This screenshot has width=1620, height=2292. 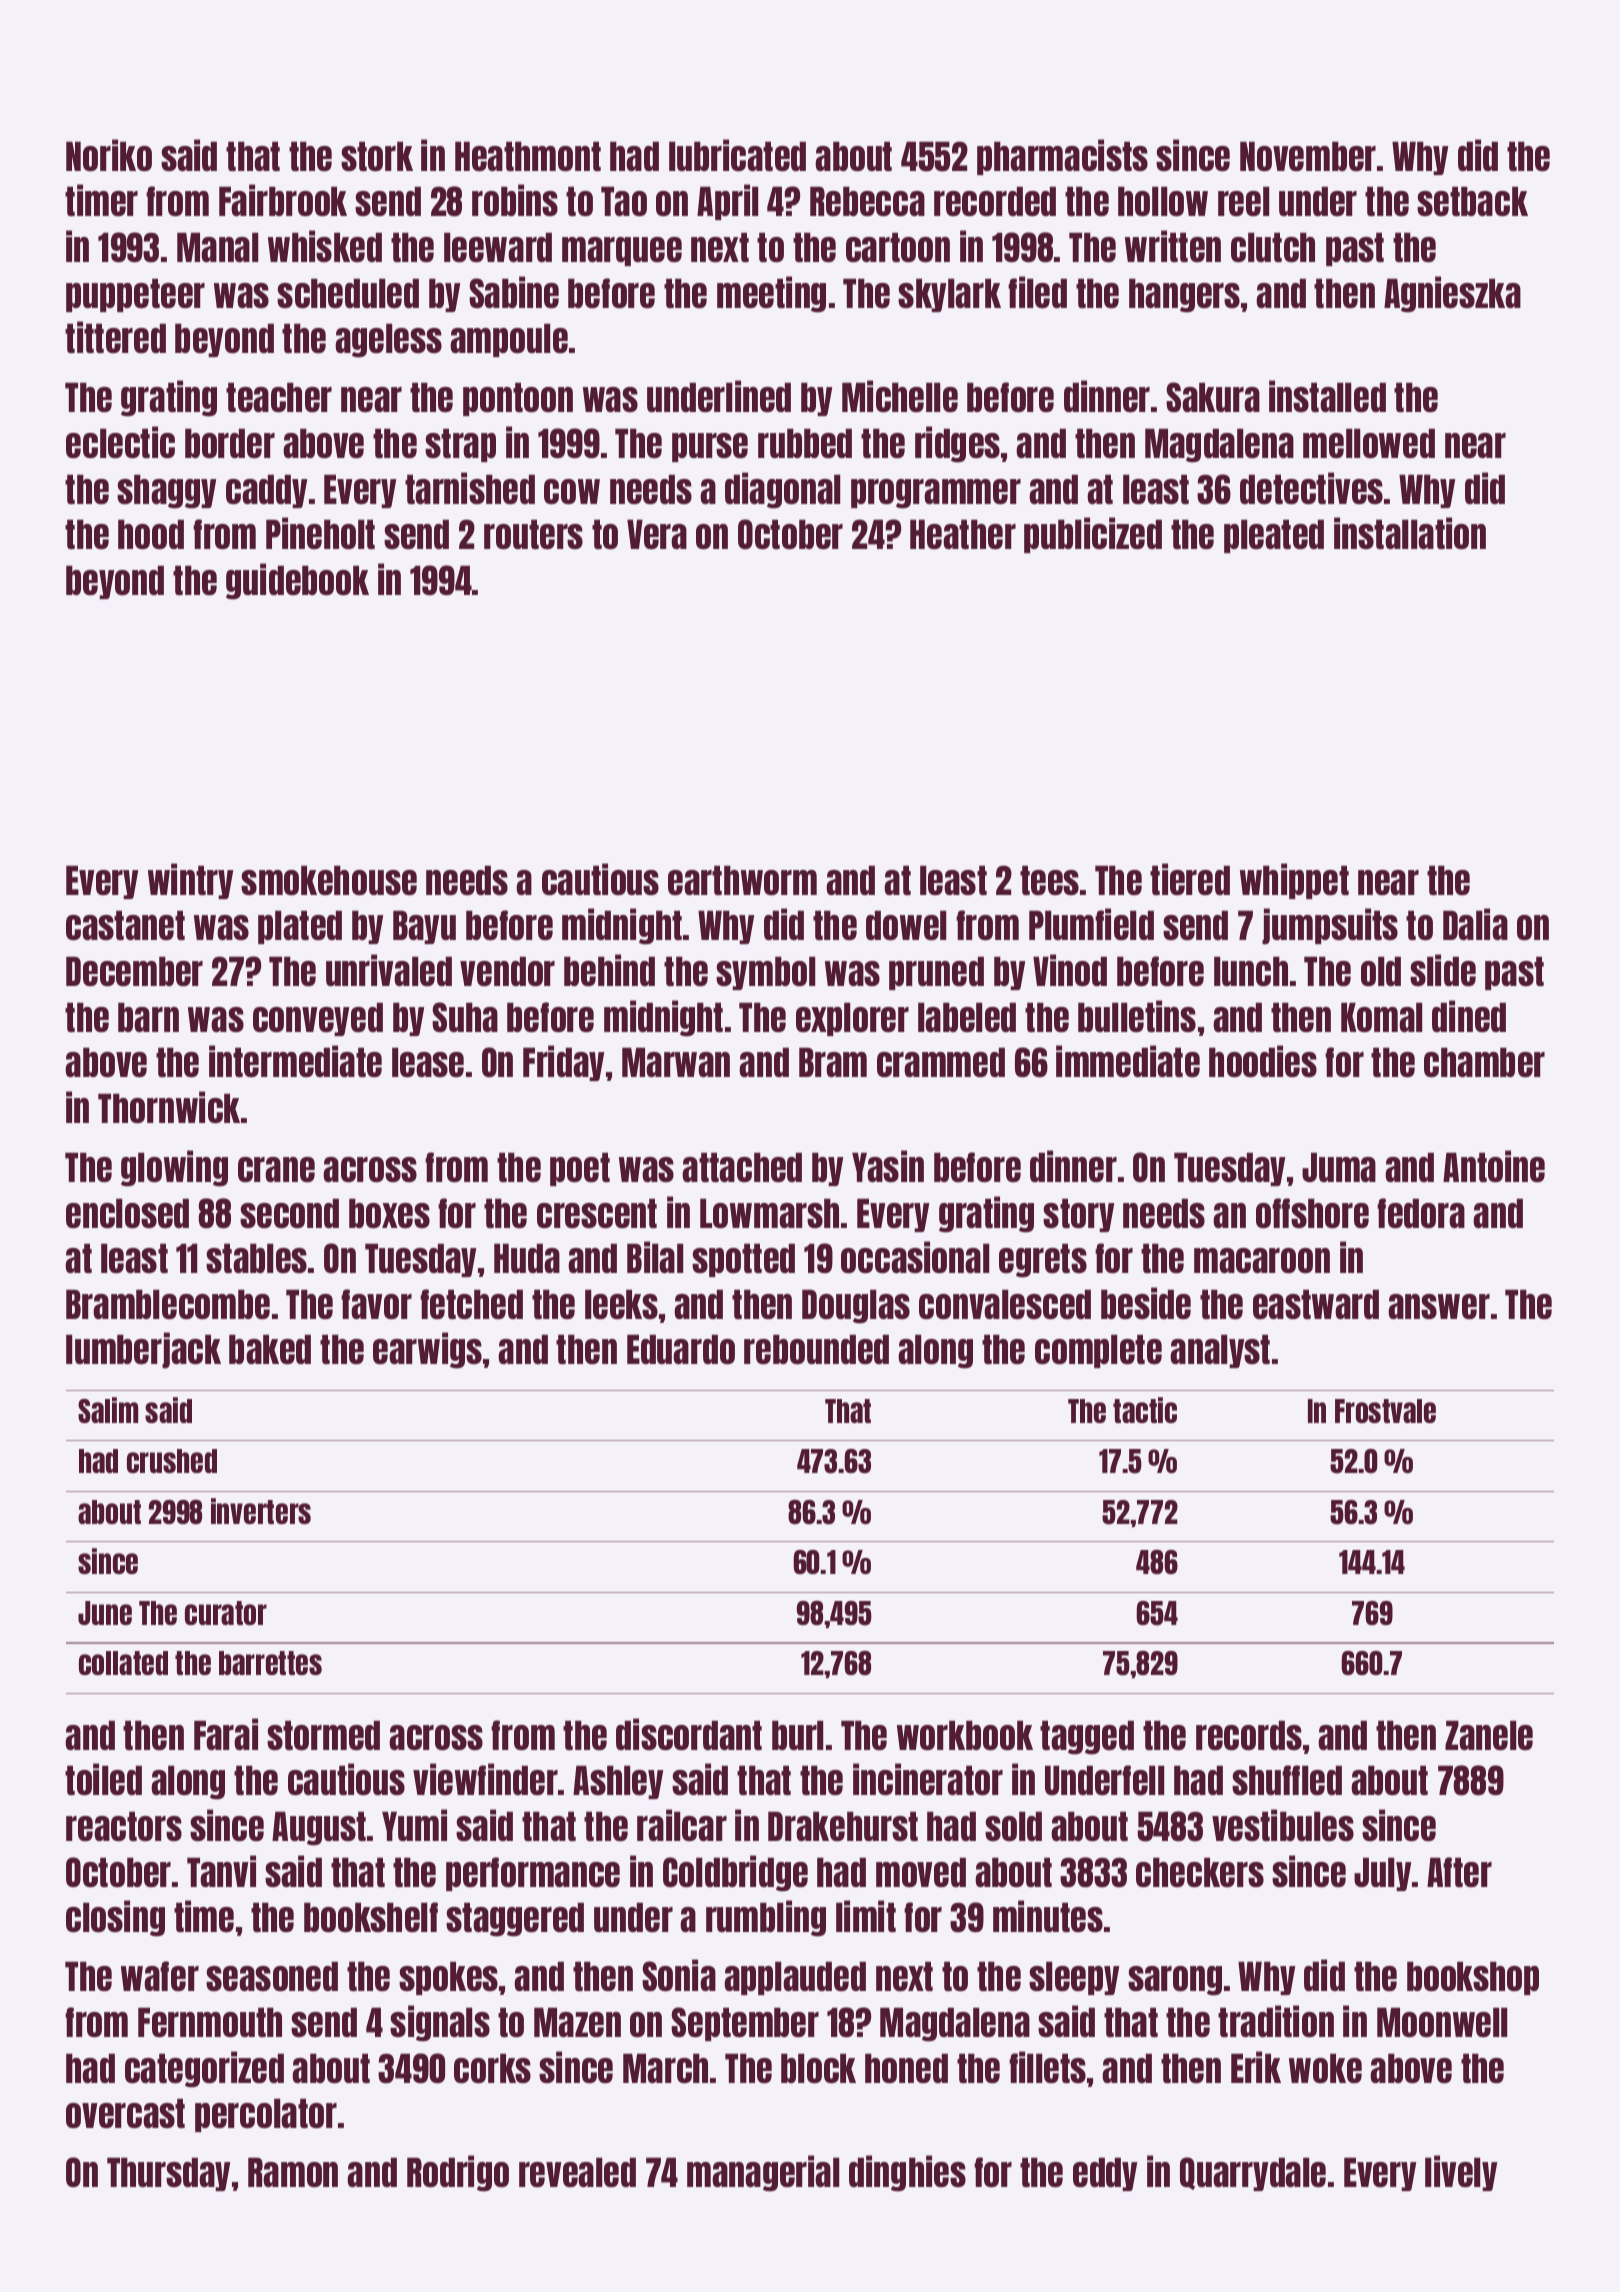 What do you see at coordinates (1461, 2173) in the screenshot?
I see `lively` at bounding box center [1461, 2173].
